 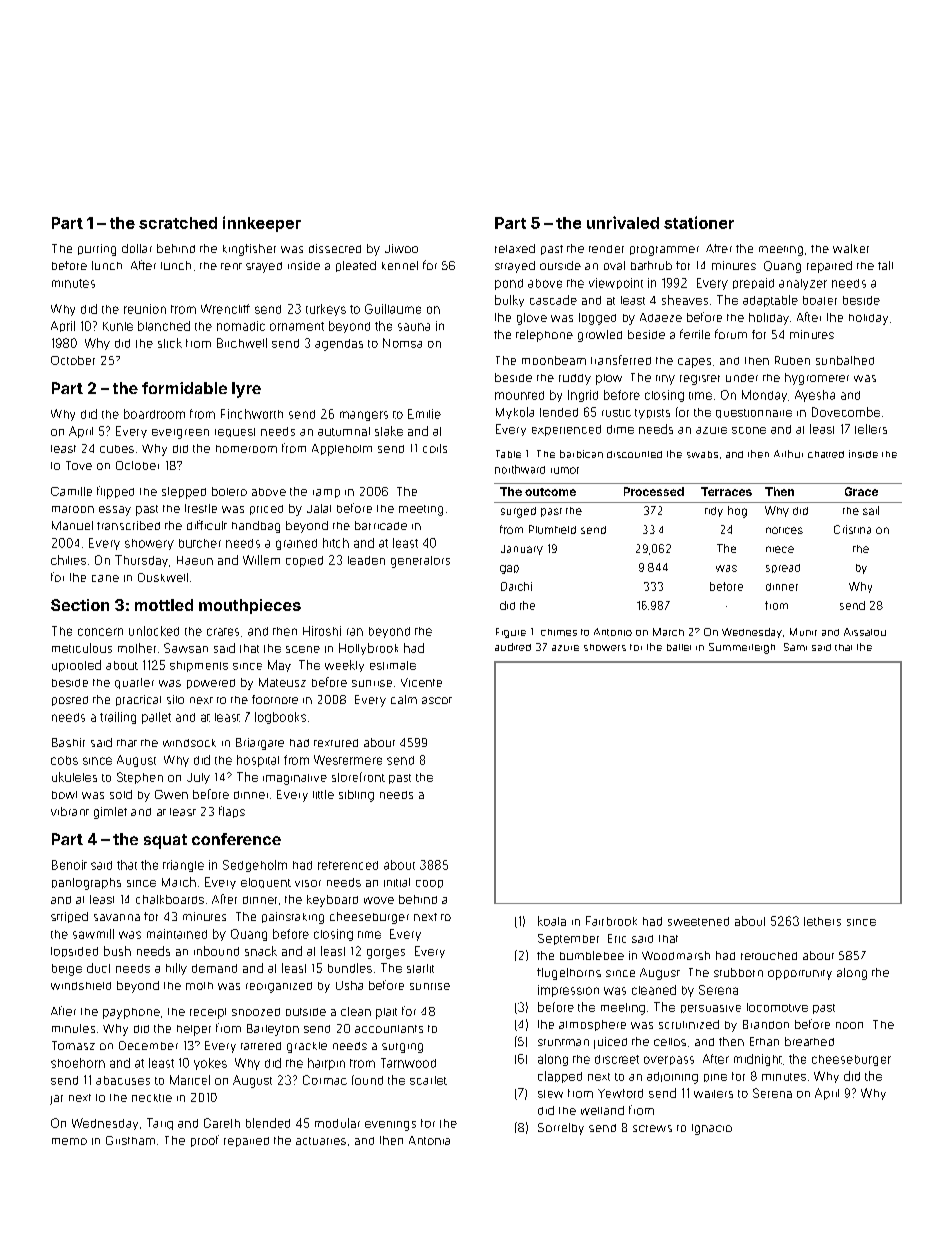 What do you see at coordinates (249, 250) in the screenshot?
I see `kingfisher` at bounding box center [249, 250].
